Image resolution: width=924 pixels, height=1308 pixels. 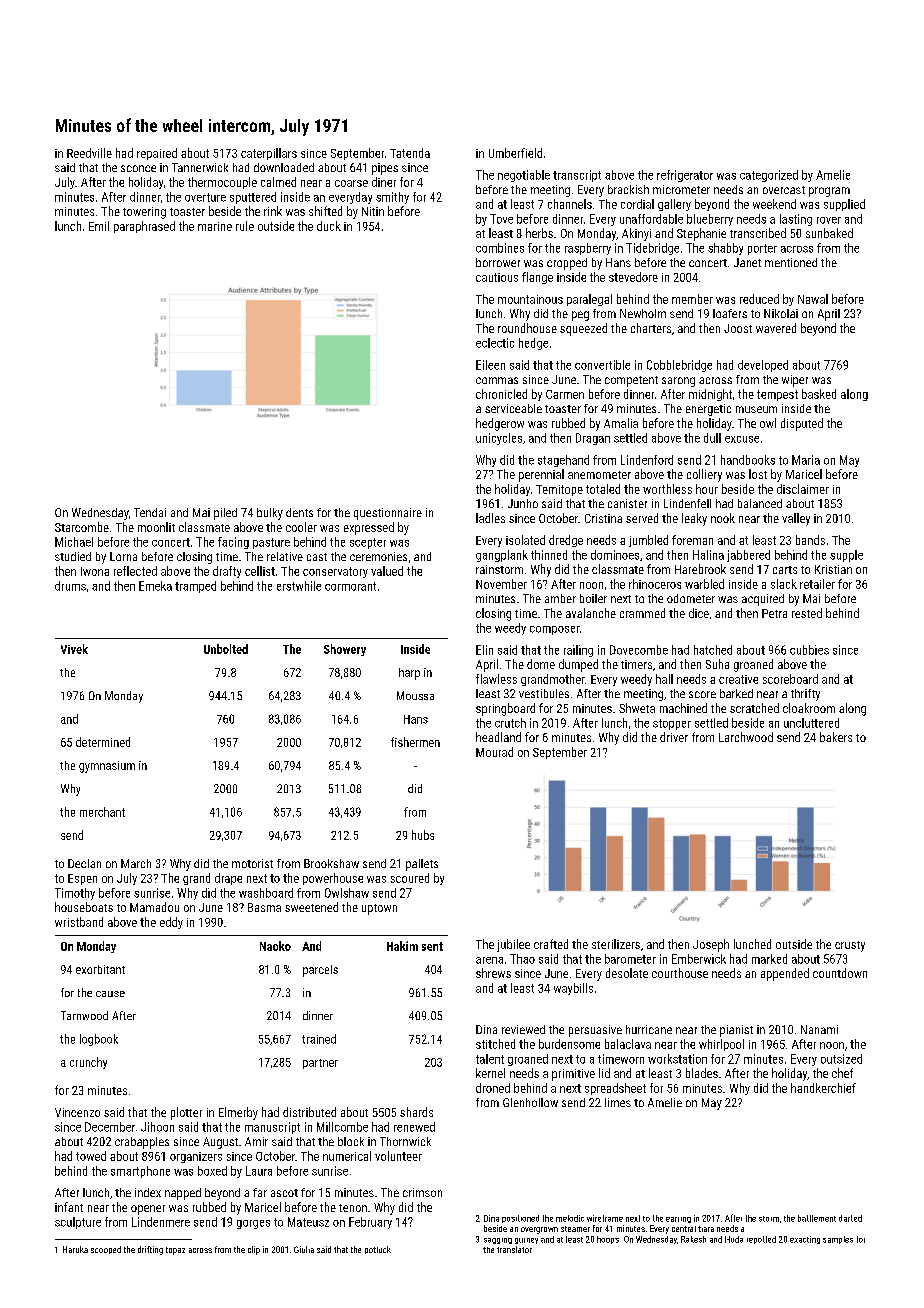 What do you see at coordinates (106, 1250) in the screenshot?
I see `scooped` at bounding box center [106, 1250].
